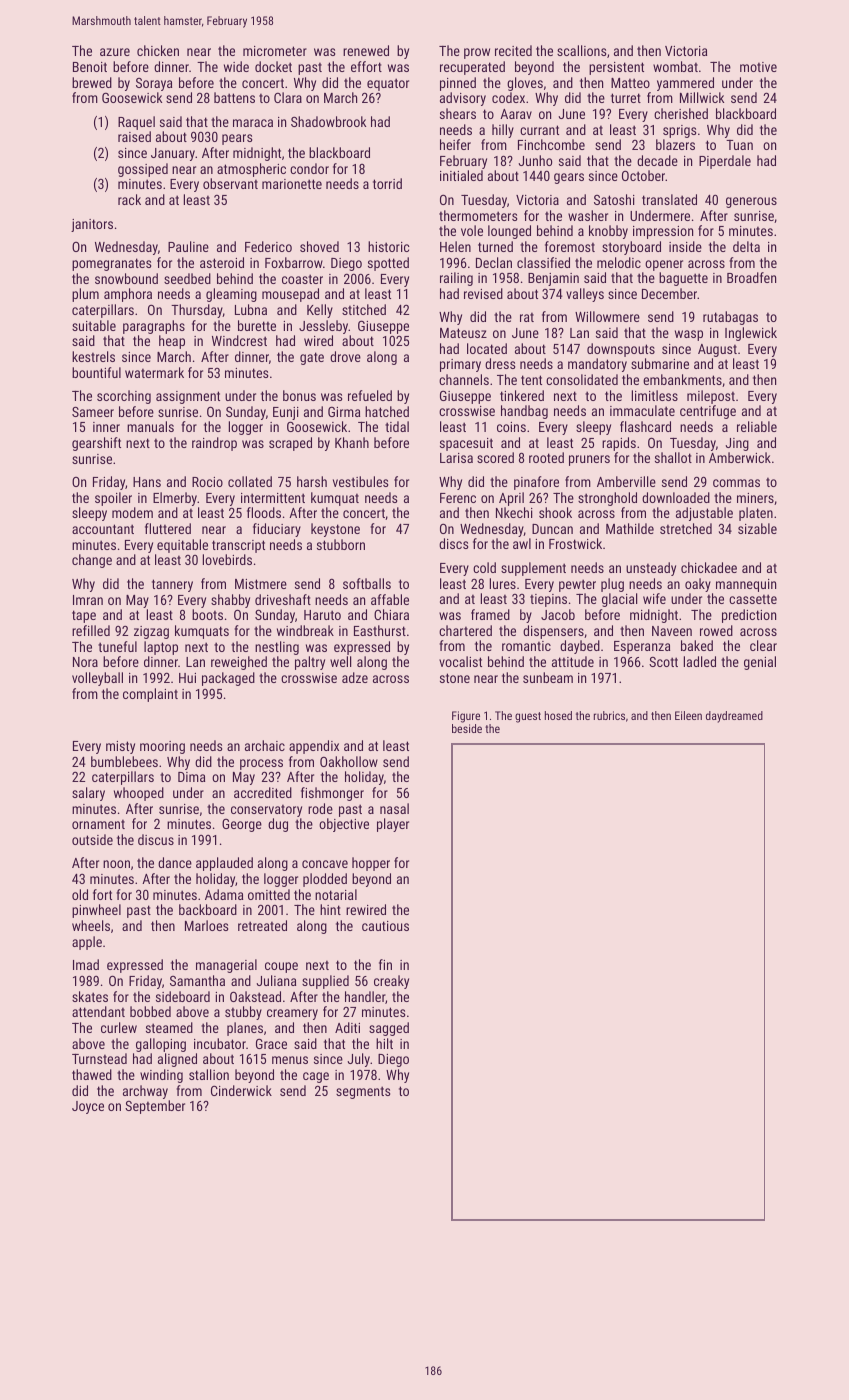 The width and height of the screenshot is (849, 1400). Describe the element at coordinates (325, 864) in the screenshot. I see `concave` at that location.
